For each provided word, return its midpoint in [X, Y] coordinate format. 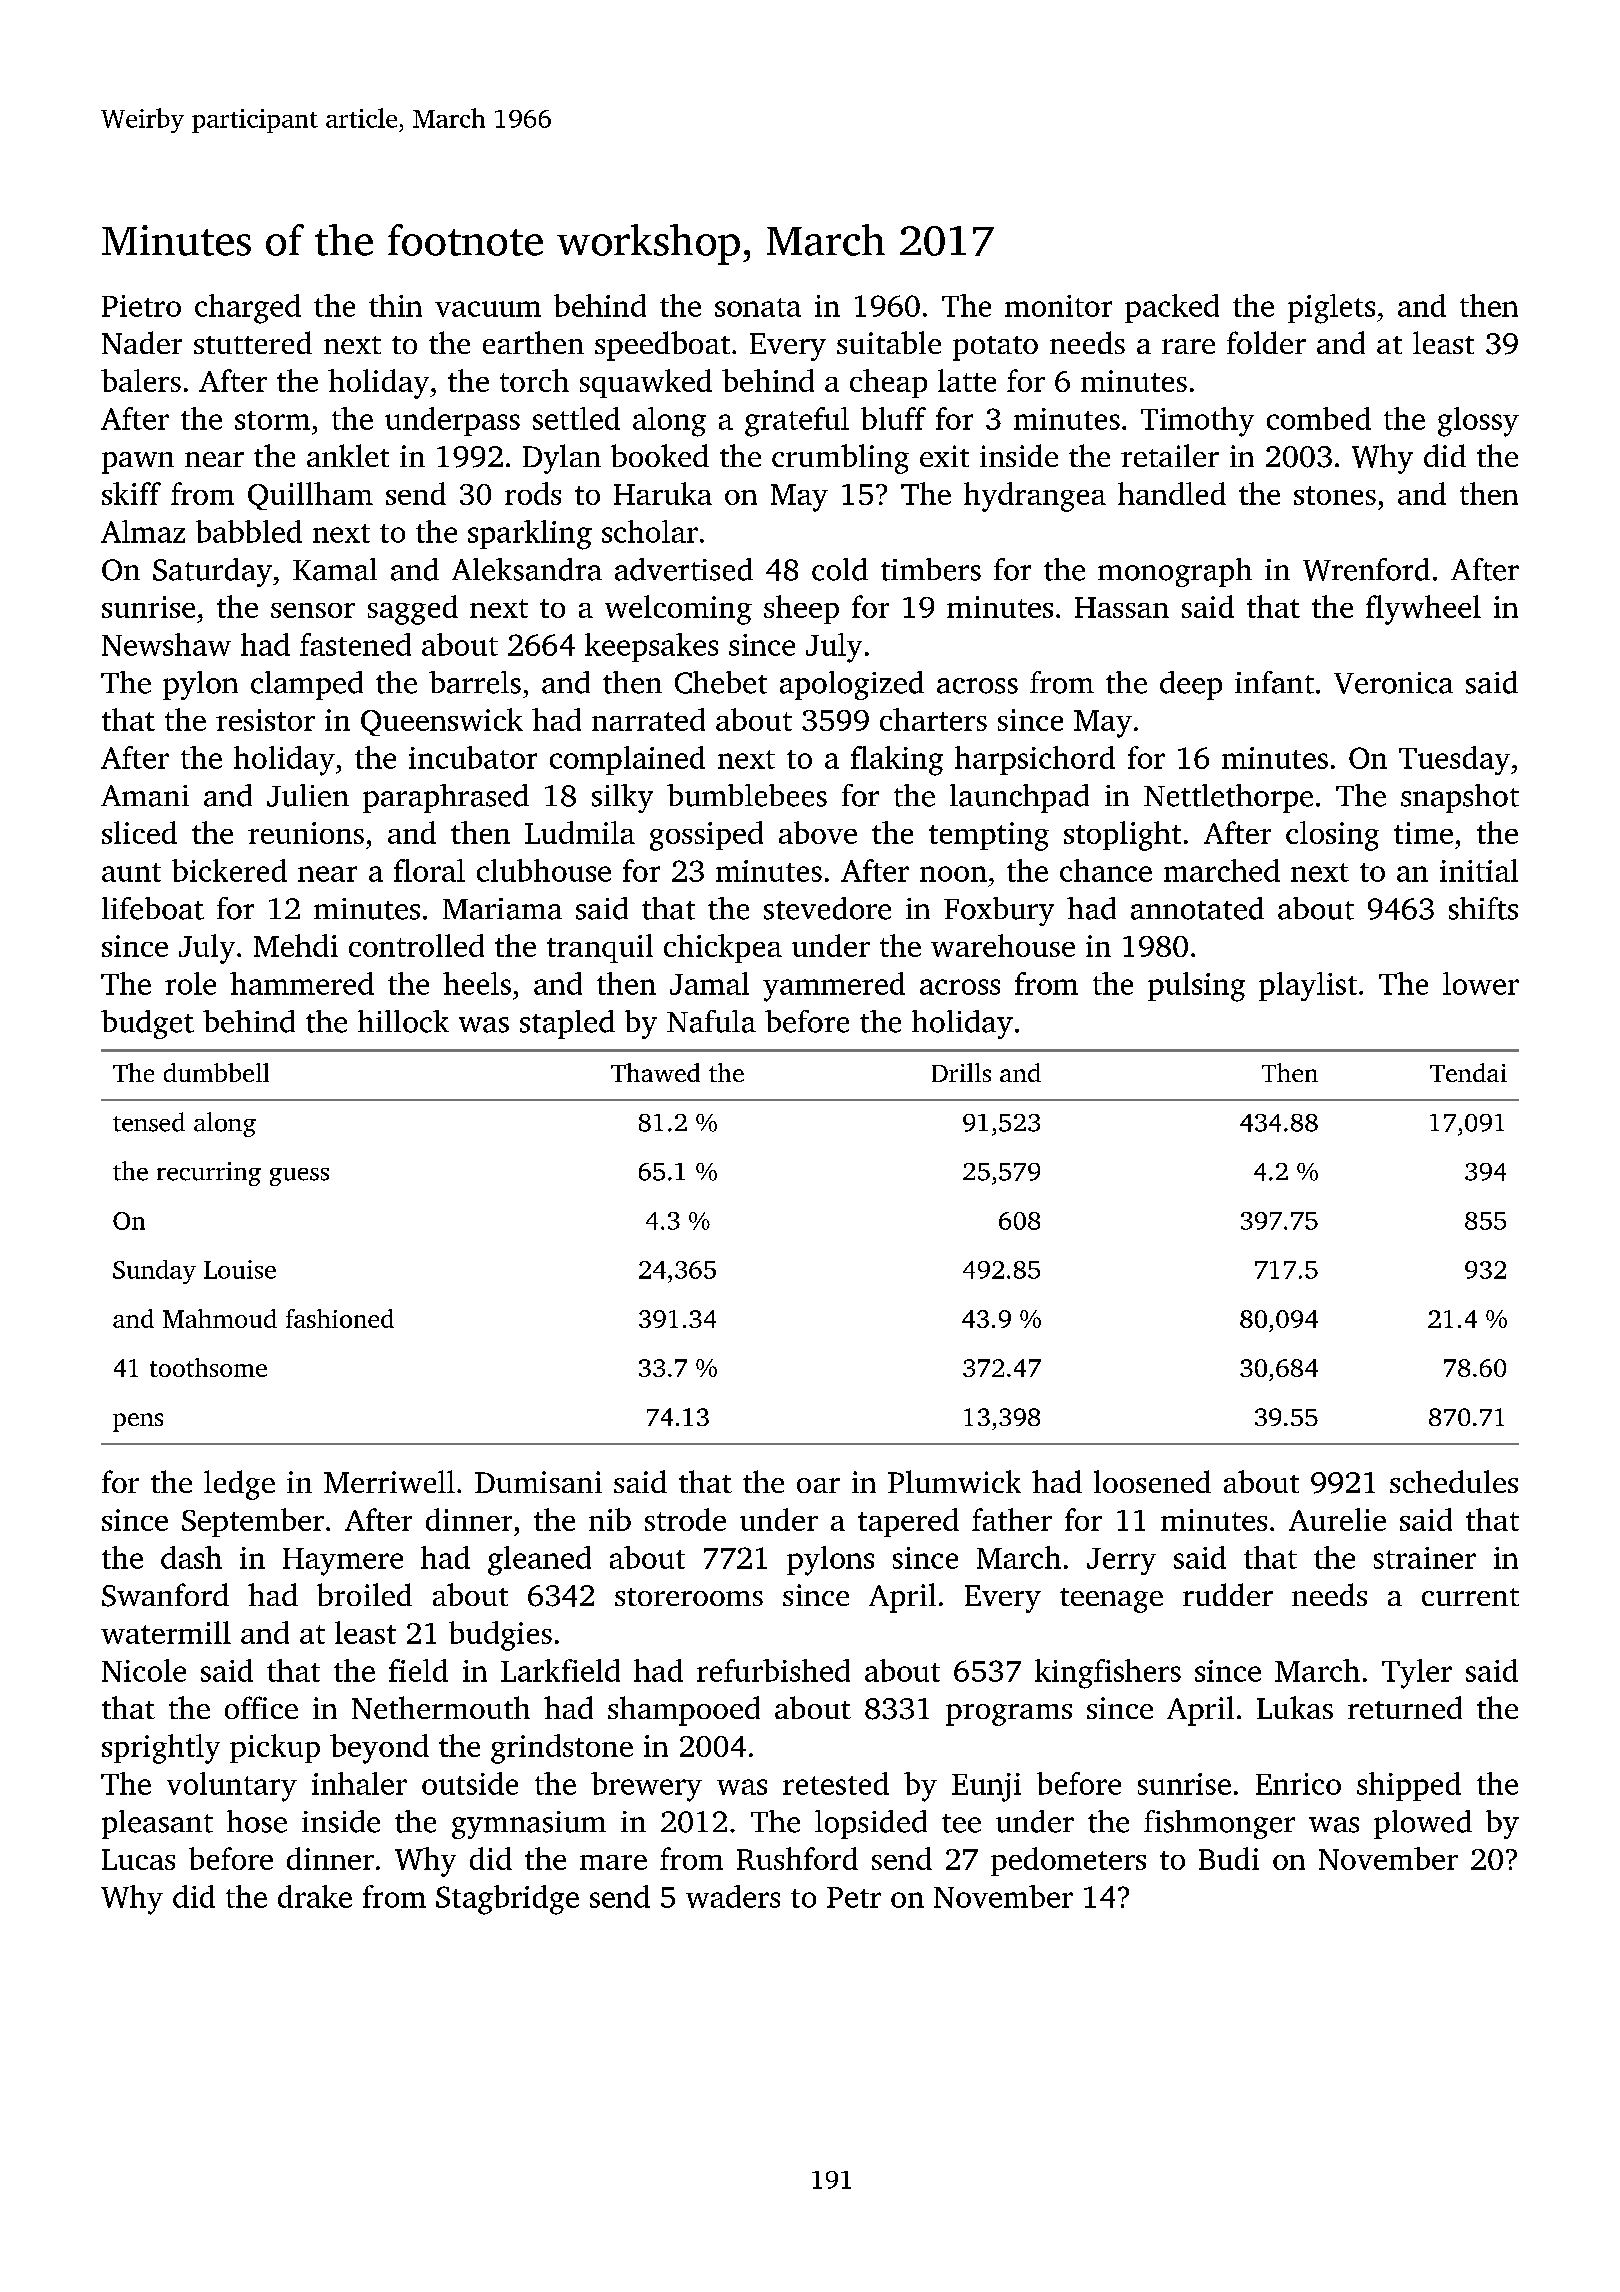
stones [1335, 495]
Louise [240, 1269]
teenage [1111, 1600]
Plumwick [954, 1481]
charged [248, 309]
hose [257, 1821]
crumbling [840, 459]
